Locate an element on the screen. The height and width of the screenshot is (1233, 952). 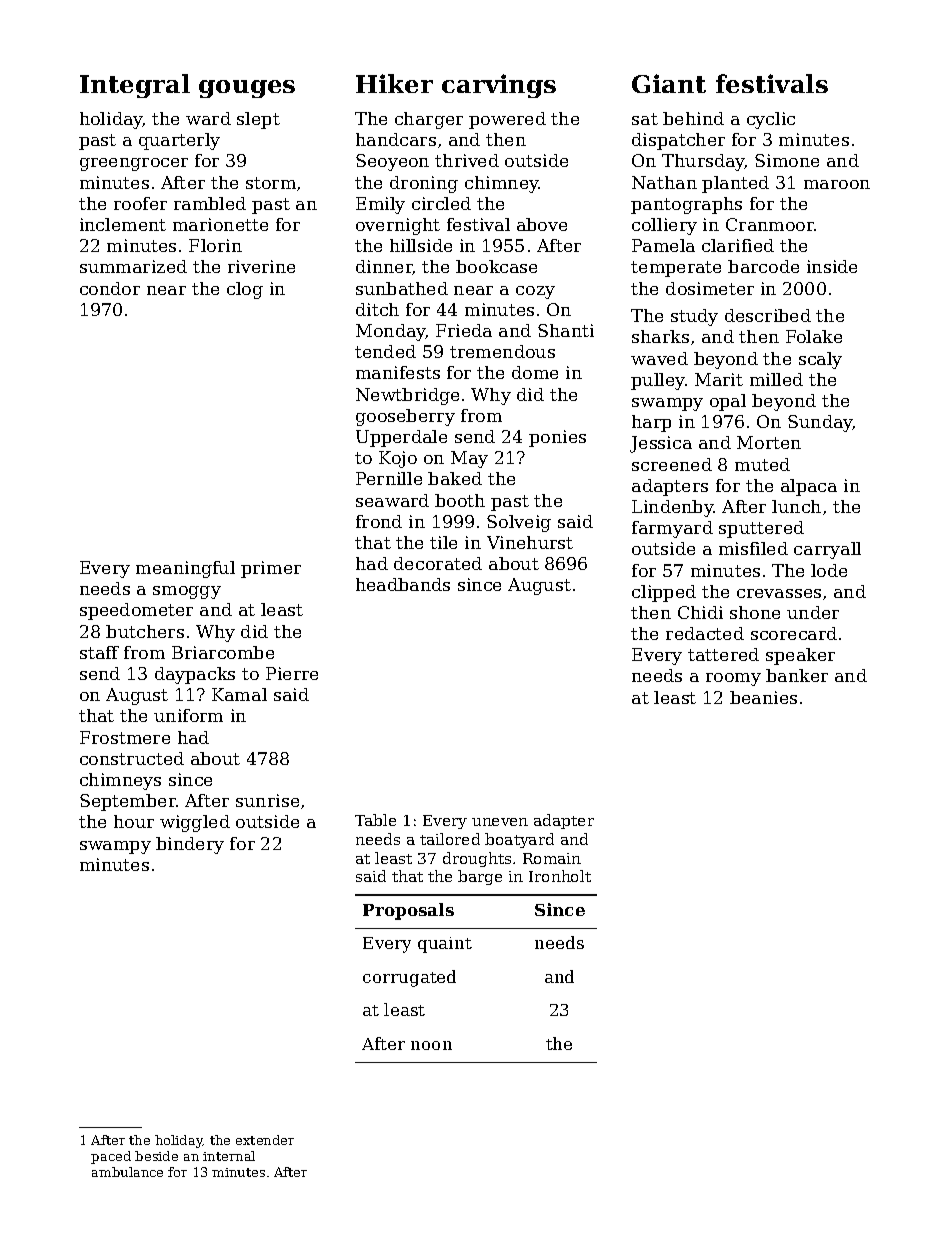
harp is located at coordinates (651, 423).
